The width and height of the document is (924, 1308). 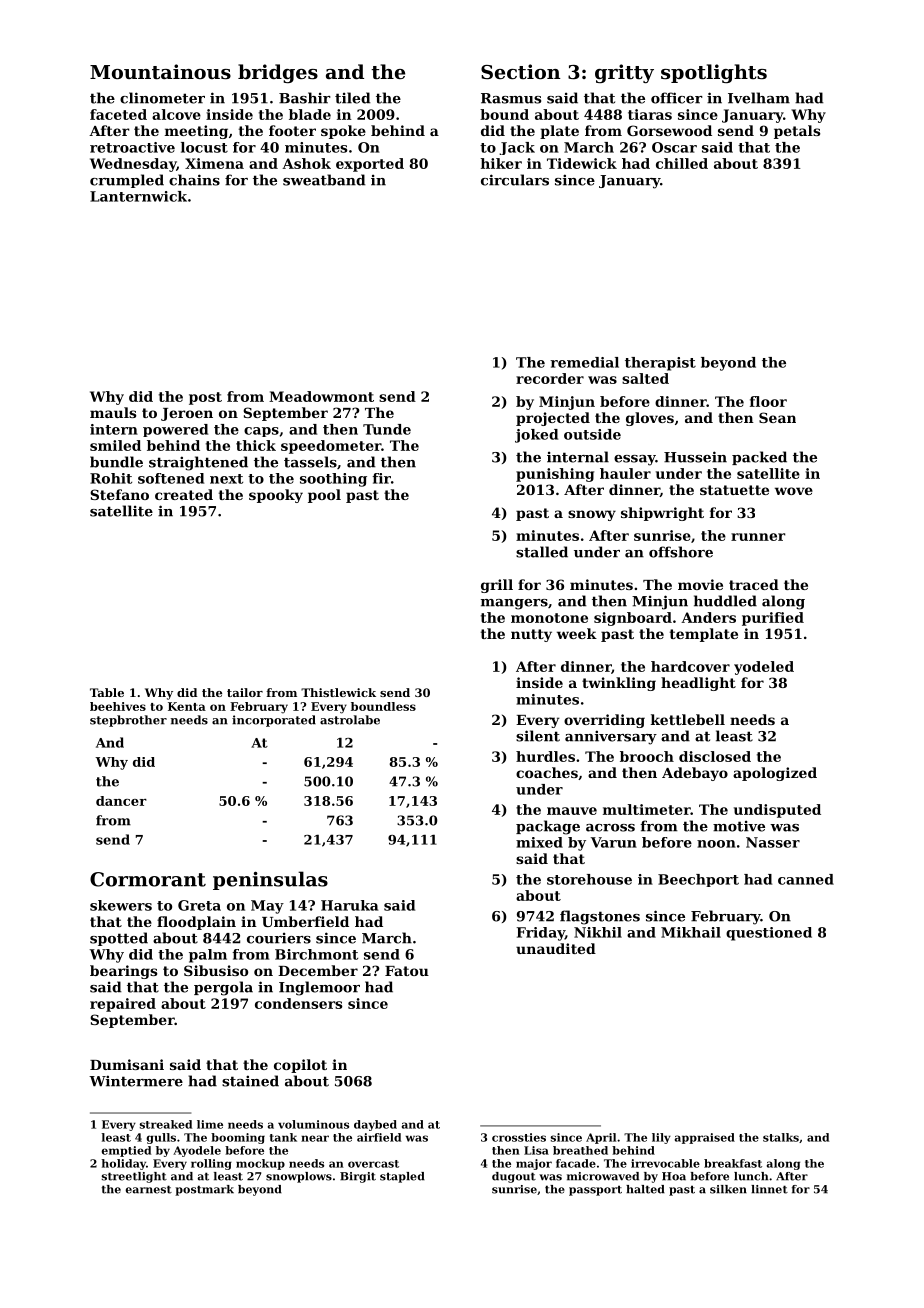 What do you see at coordinates (353, 98) in the document?
I see `tiled` at bounding box center [353, 98].
